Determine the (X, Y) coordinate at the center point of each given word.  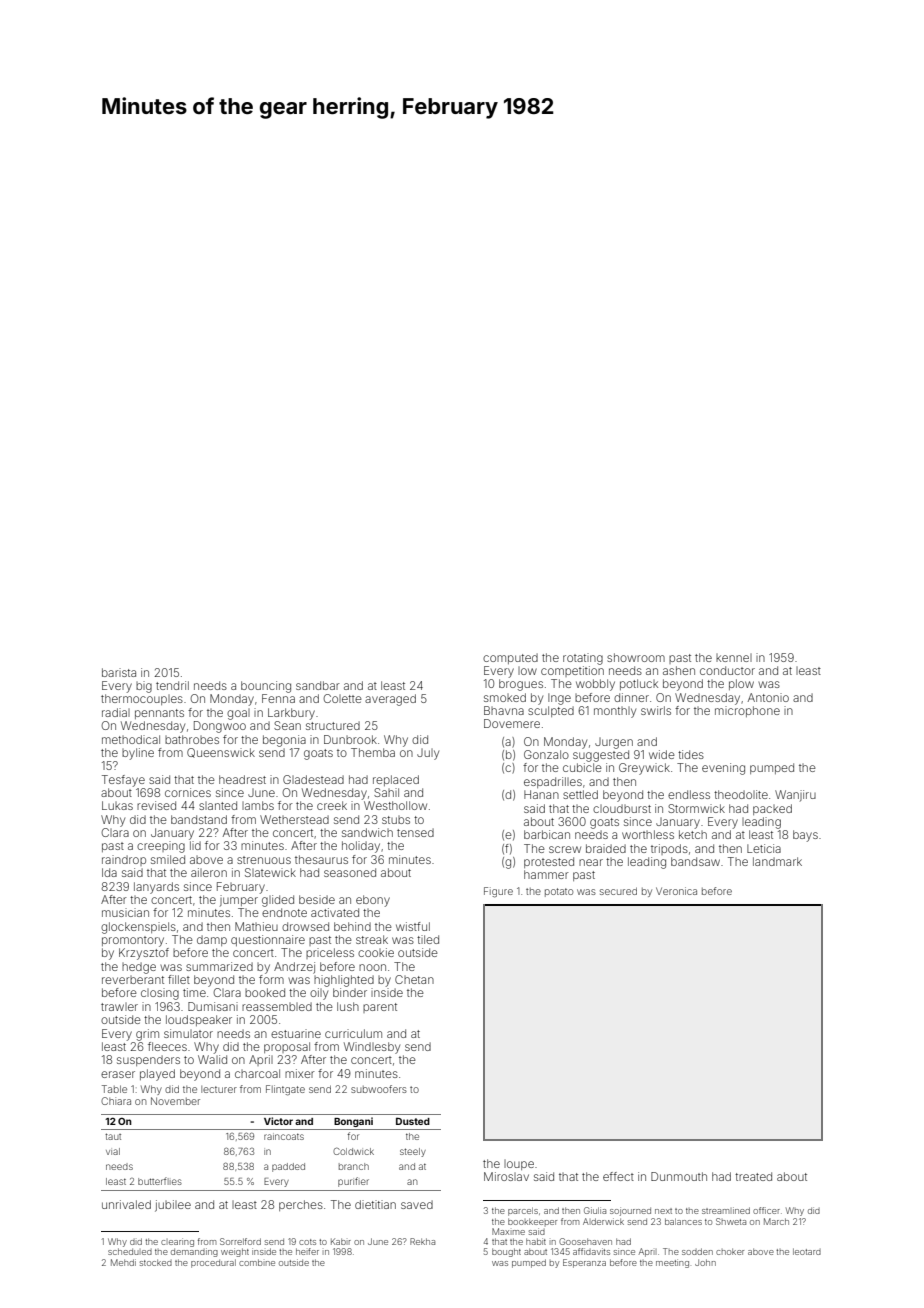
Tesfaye (123, 781)
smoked (505, 697)
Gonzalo (546, 754)
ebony (373, 901)
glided (278, 901)
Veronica (676, 891)
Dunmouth (679, 1176)
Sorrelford (240, 1241)
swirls (656, 710)
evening (723, 769)
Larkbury (291, 714)
